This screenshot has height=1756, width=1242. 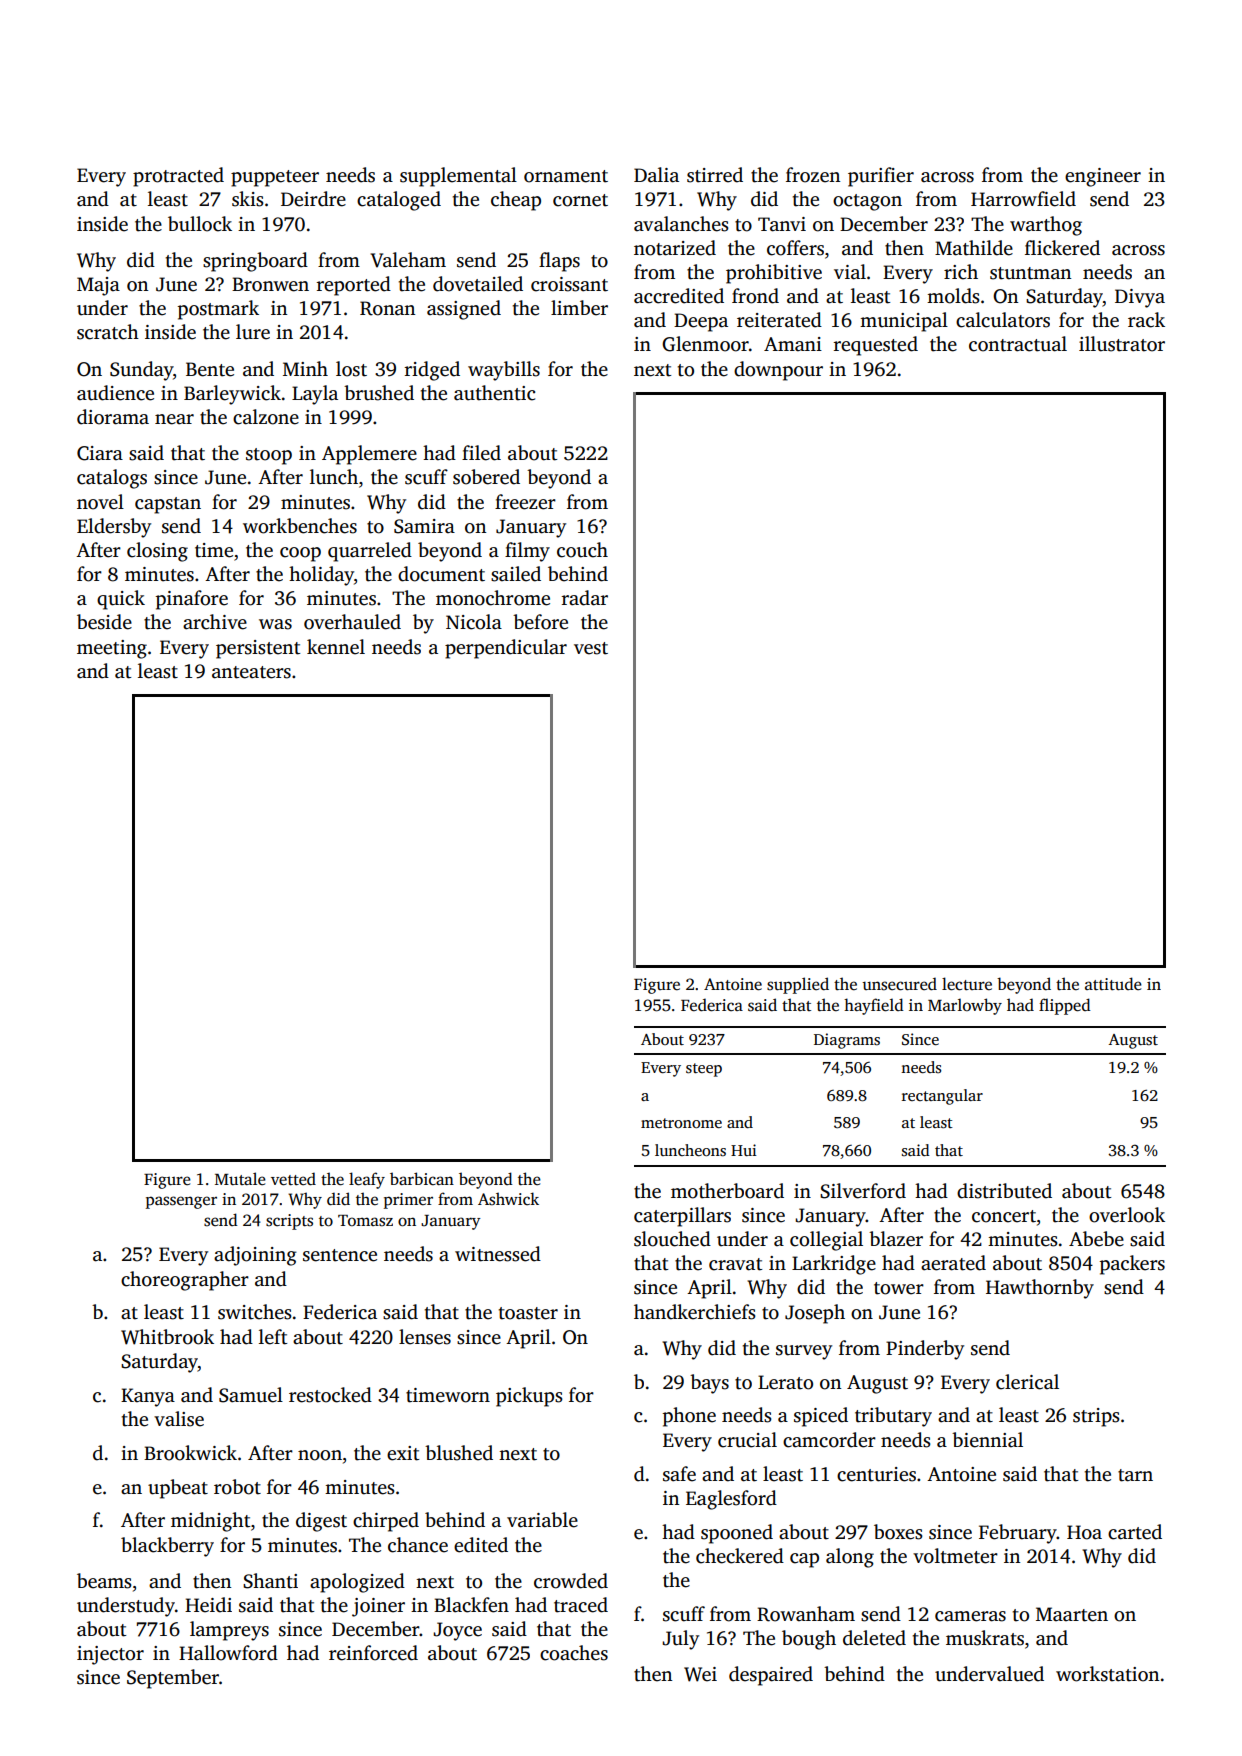 What do you see at coordinates (275, 178) in the screenshot?
I see `puppeteer` at bounding box center [275, 178].
